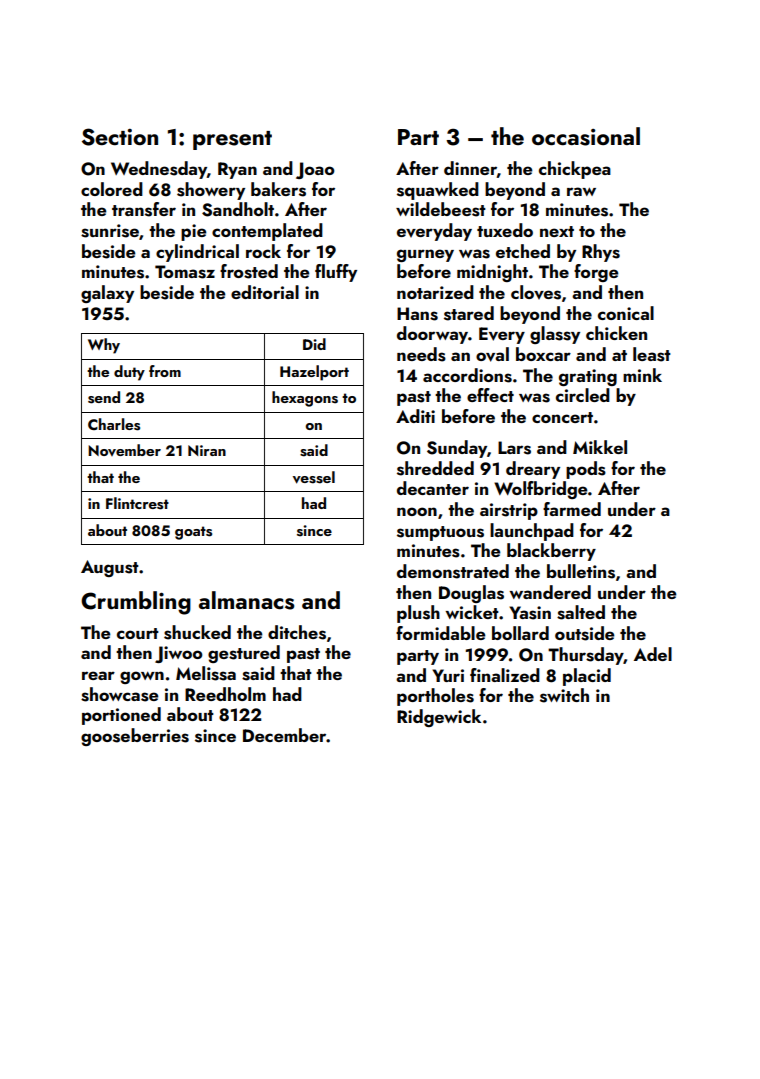 The height and width of the image is (1079, 760). Describe the element at coordinates (415, 416) in the image. I see `Aditi` at that location.
